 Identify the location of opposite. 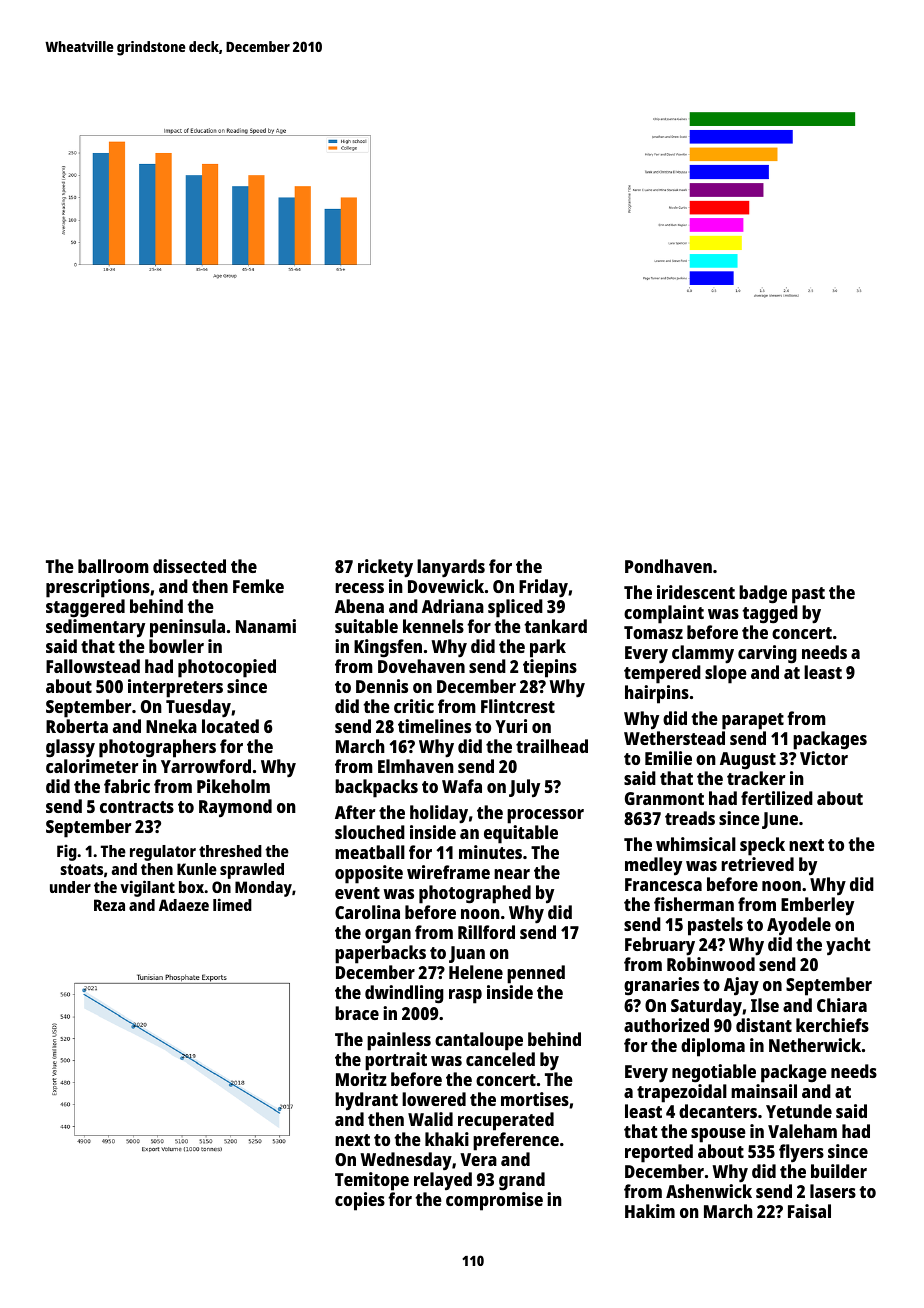
(369, 874).
